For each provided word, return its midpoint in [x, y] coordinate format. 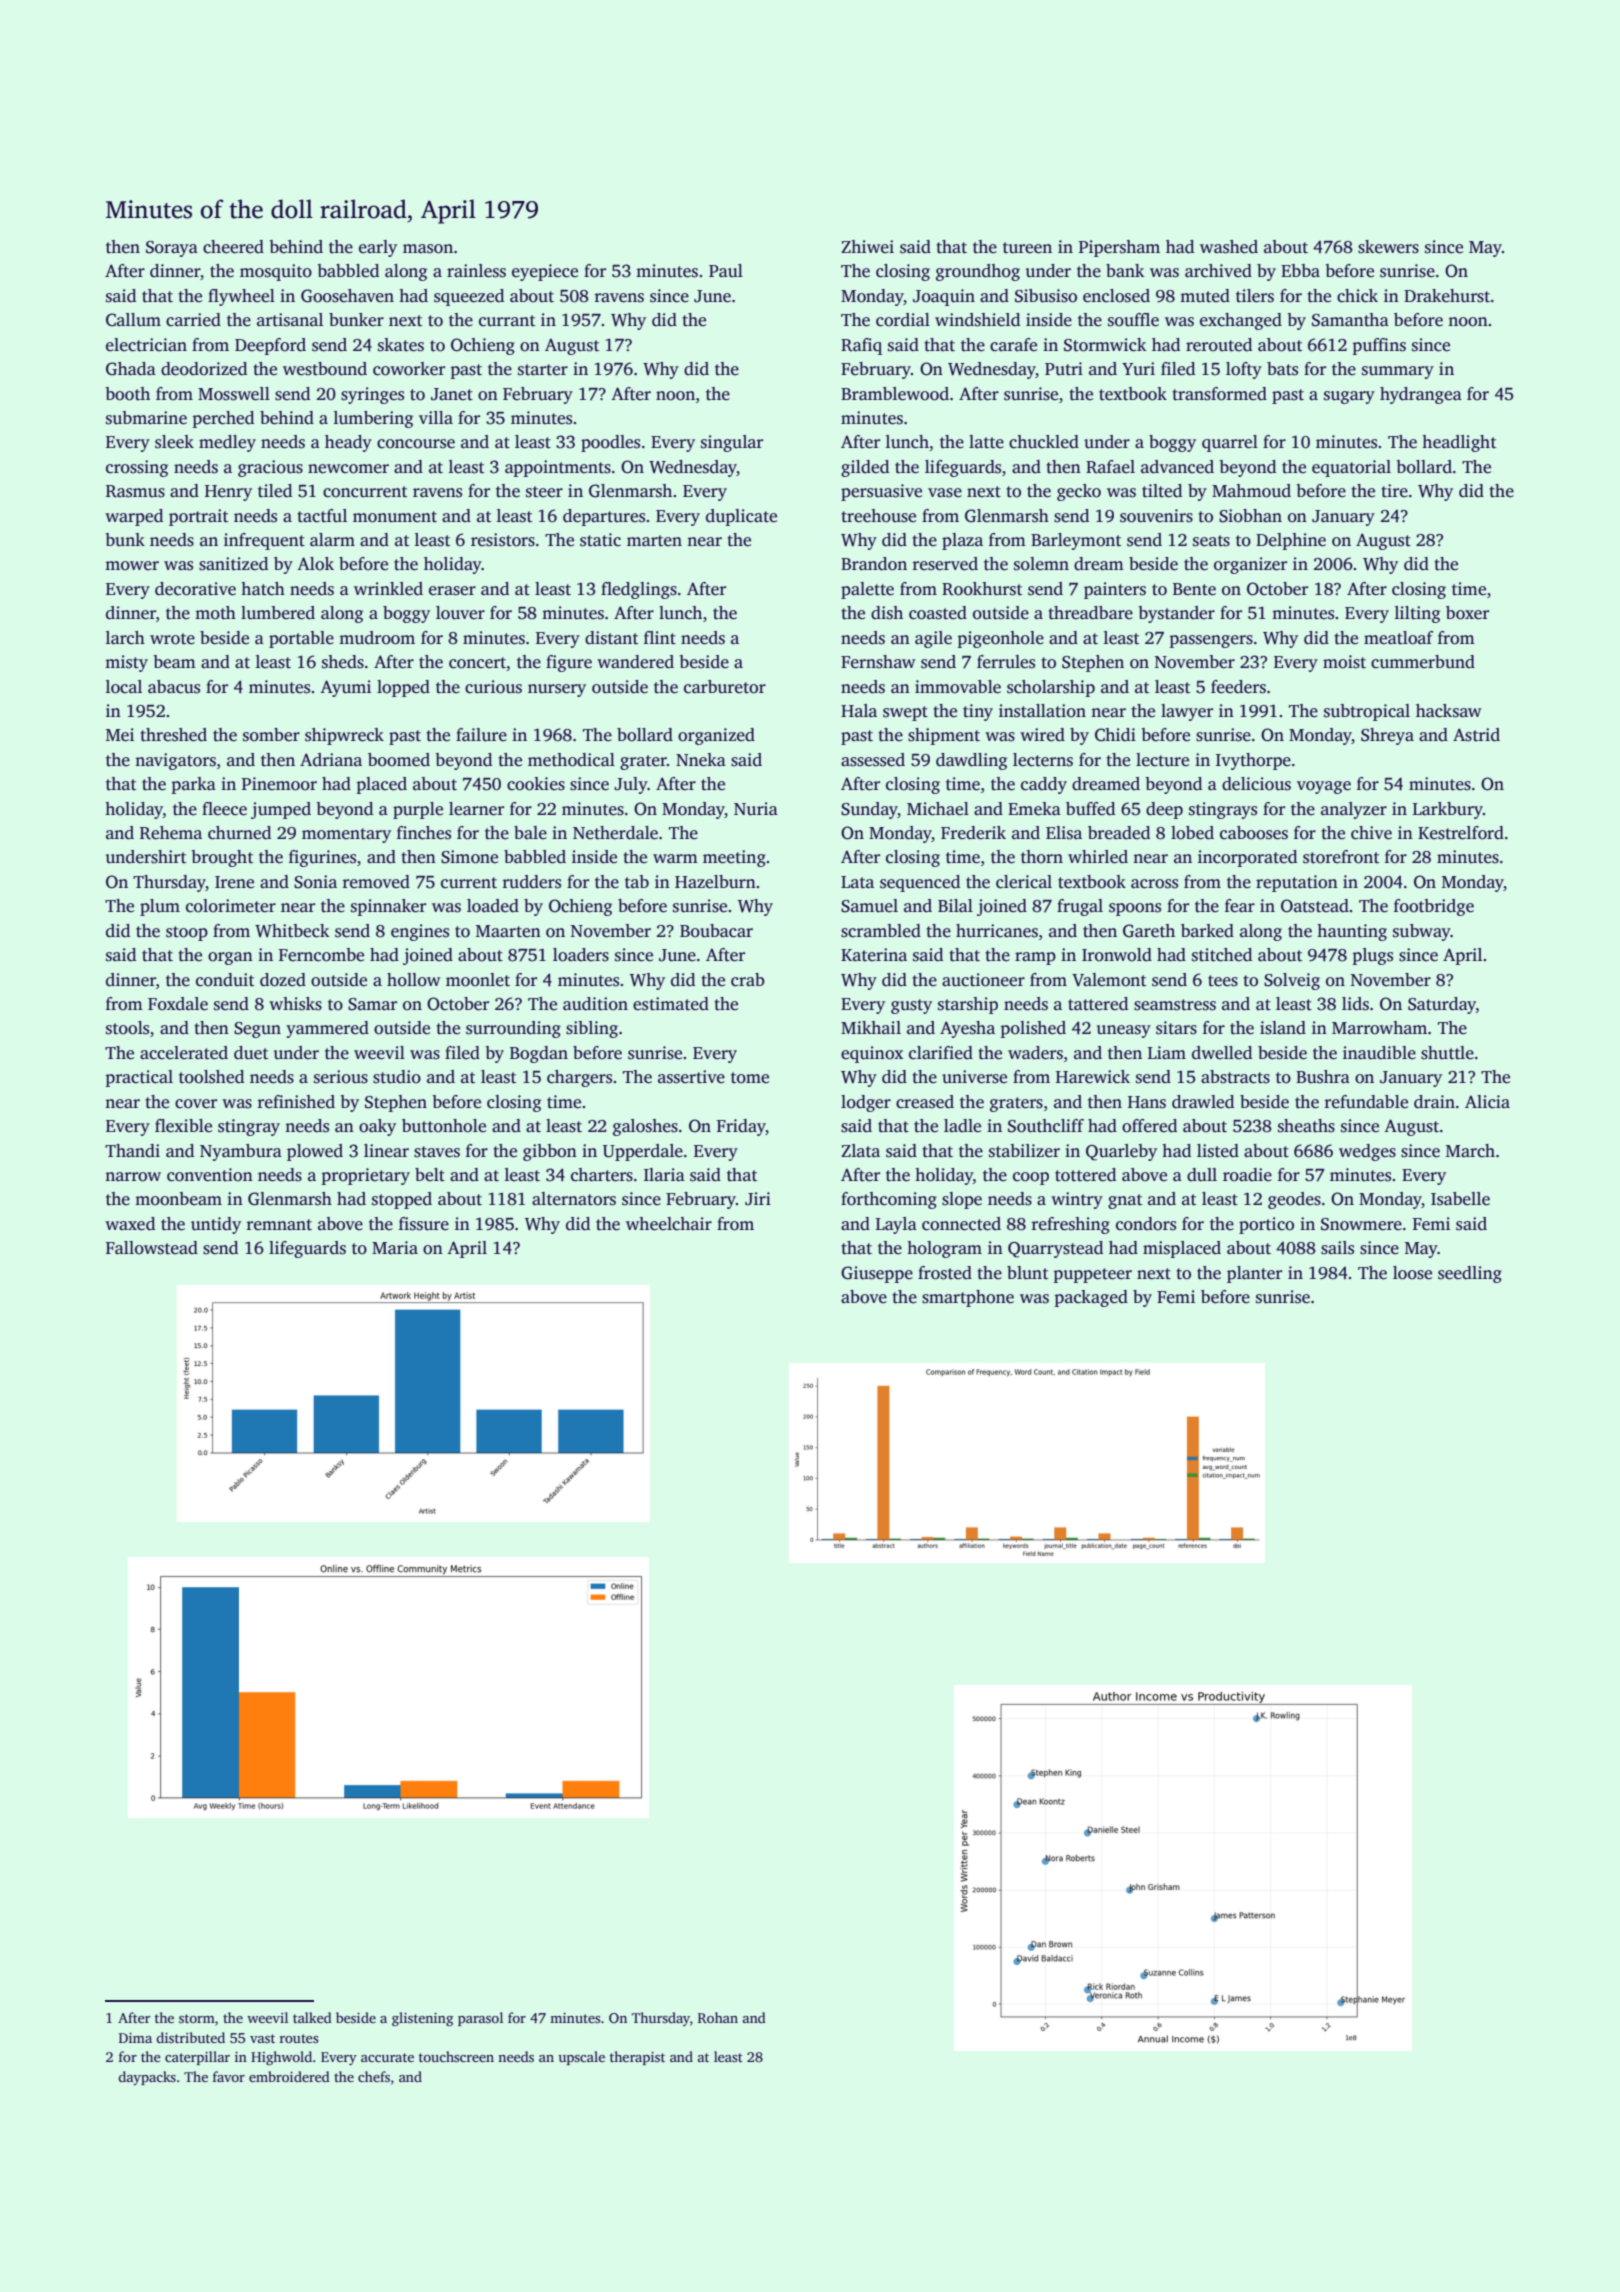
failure [481, 735]
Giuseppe [877, 1274]
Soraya [172, 249]
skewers [1388, 247]
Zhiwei [867, 247]
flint [660, 637]
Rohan [718, 2017]
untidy [216, 1225]
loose [1412, 1273]
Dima [135, 2038]
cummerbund [1423, 662]
